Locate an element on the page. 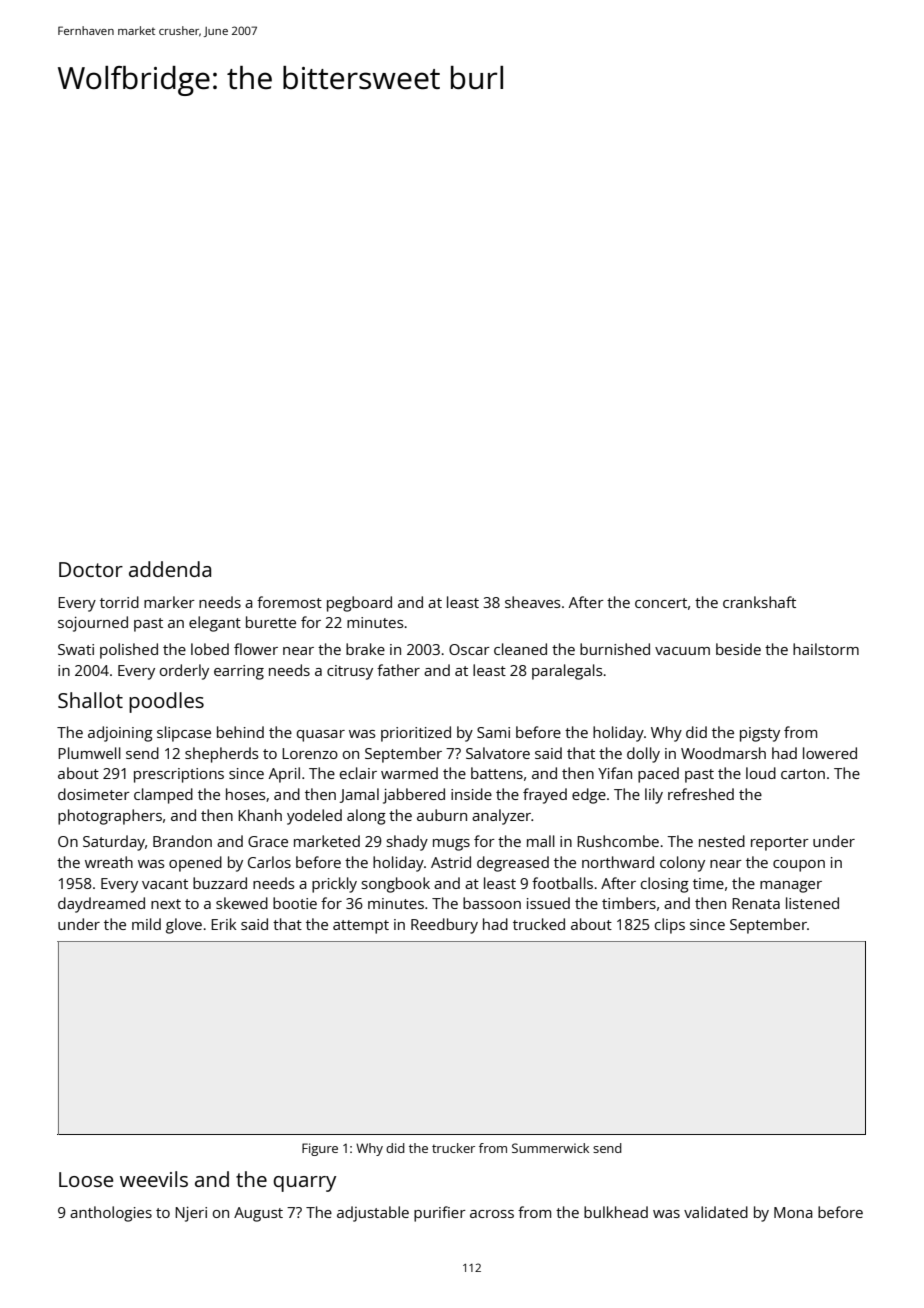  concert is located at coordinates (661, 603).
